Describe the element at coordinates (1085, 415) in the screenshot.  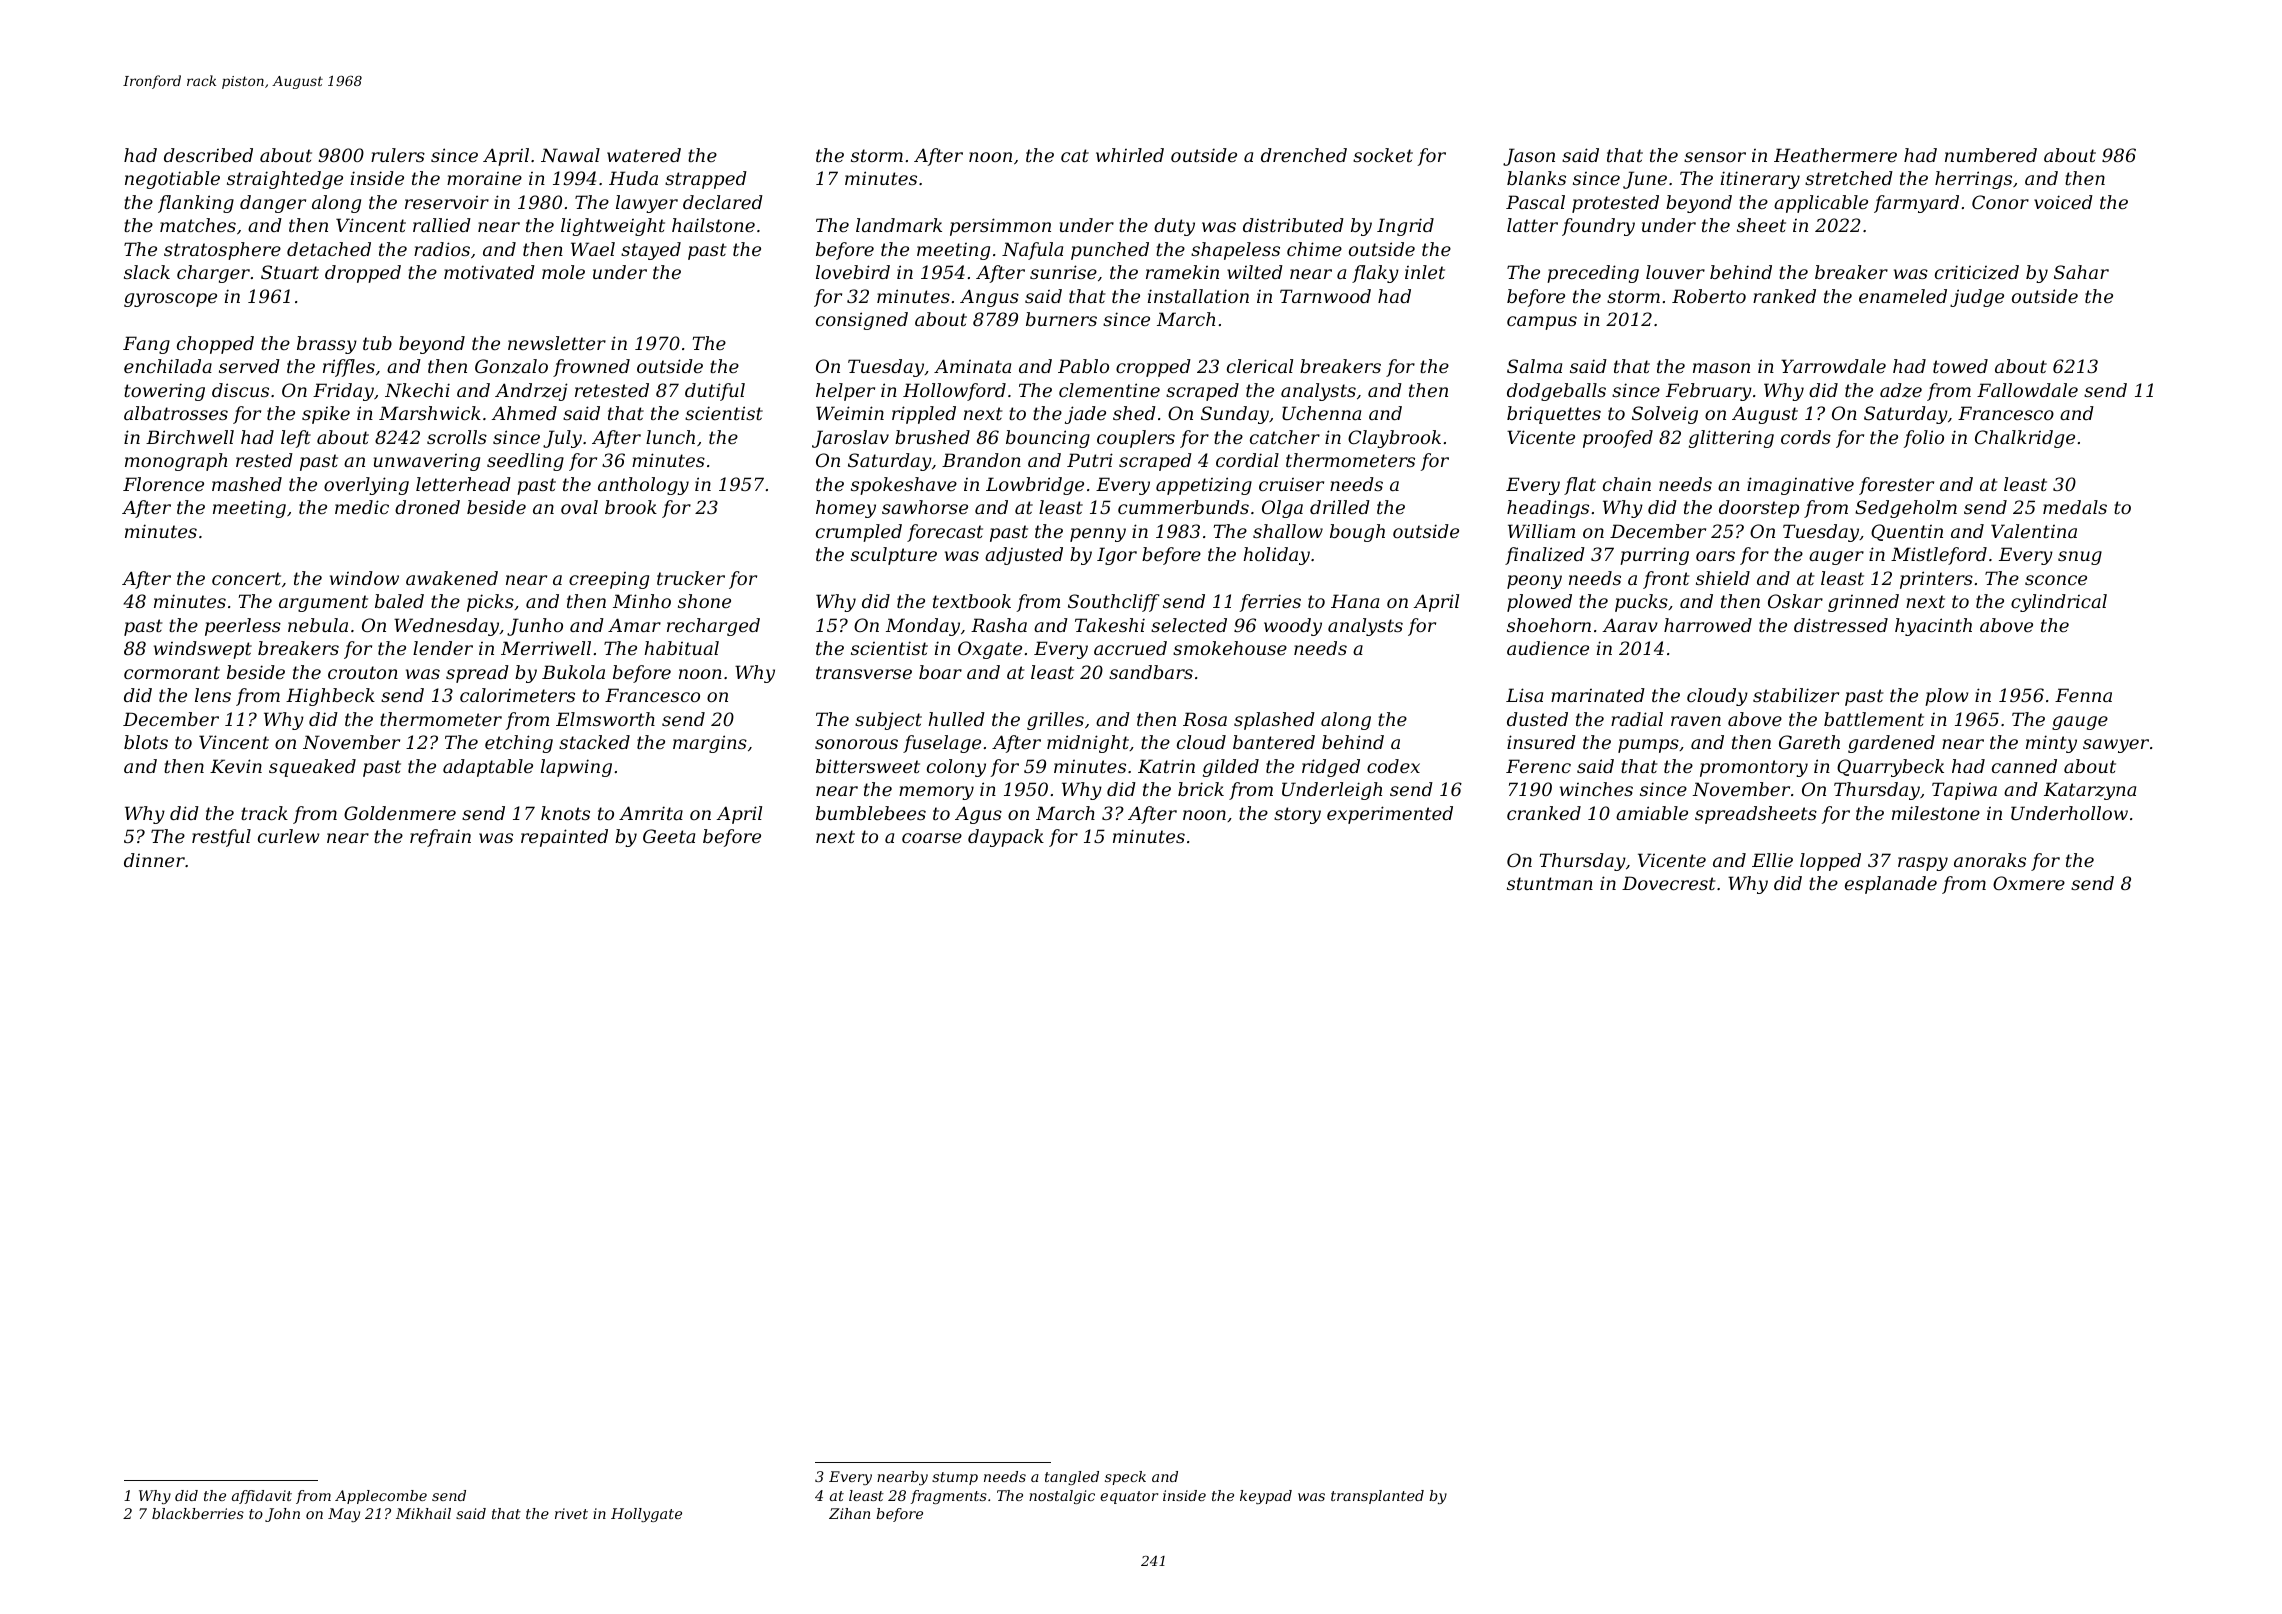
I see `jade` at that location.
